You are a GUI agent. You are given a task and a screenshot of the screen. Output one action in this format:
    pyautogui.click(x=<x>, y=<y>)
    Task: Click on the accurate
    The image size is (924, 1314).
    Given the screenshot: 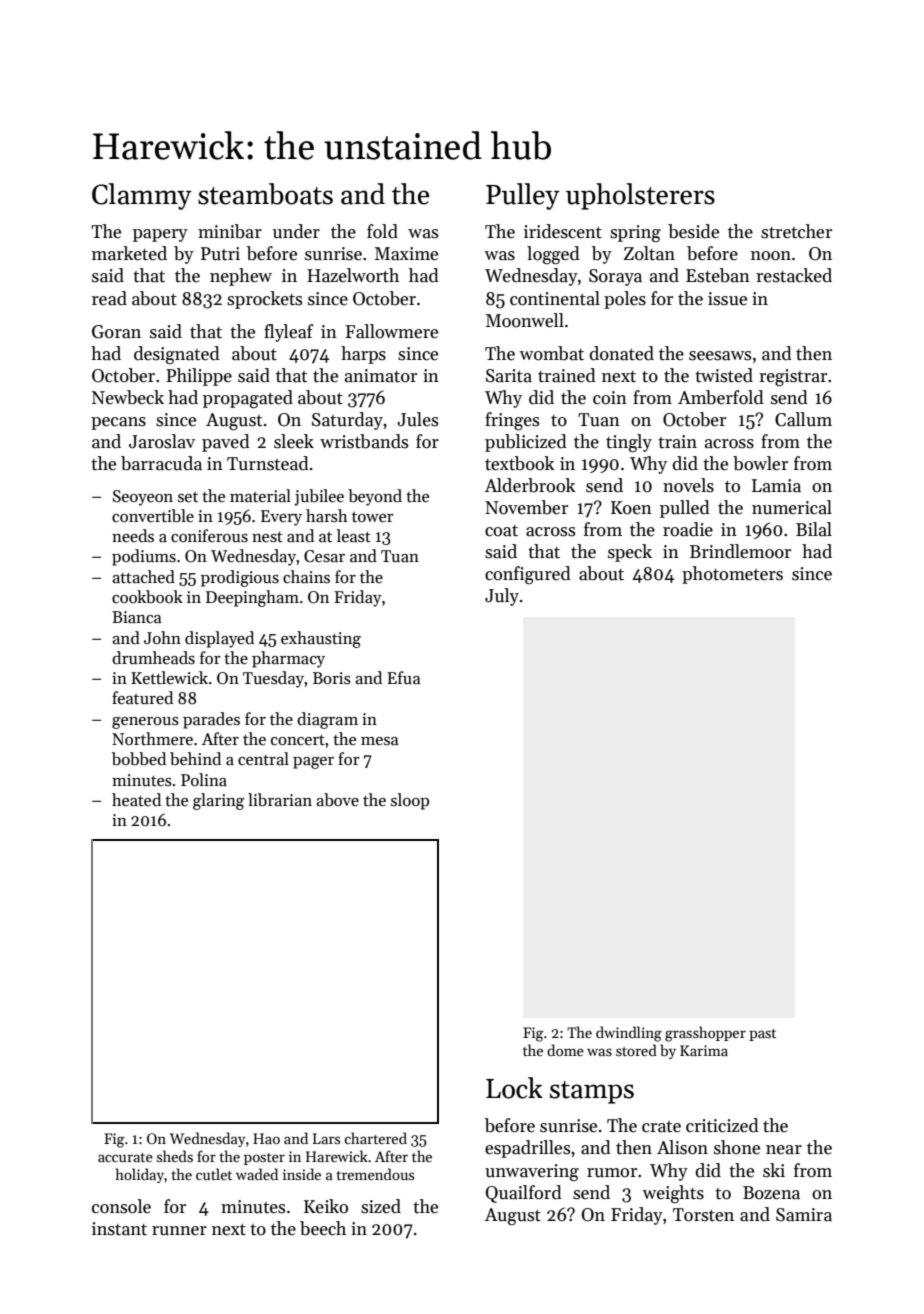 What is the action you would take?
    pyautogui.click(x=125, y=1157)
